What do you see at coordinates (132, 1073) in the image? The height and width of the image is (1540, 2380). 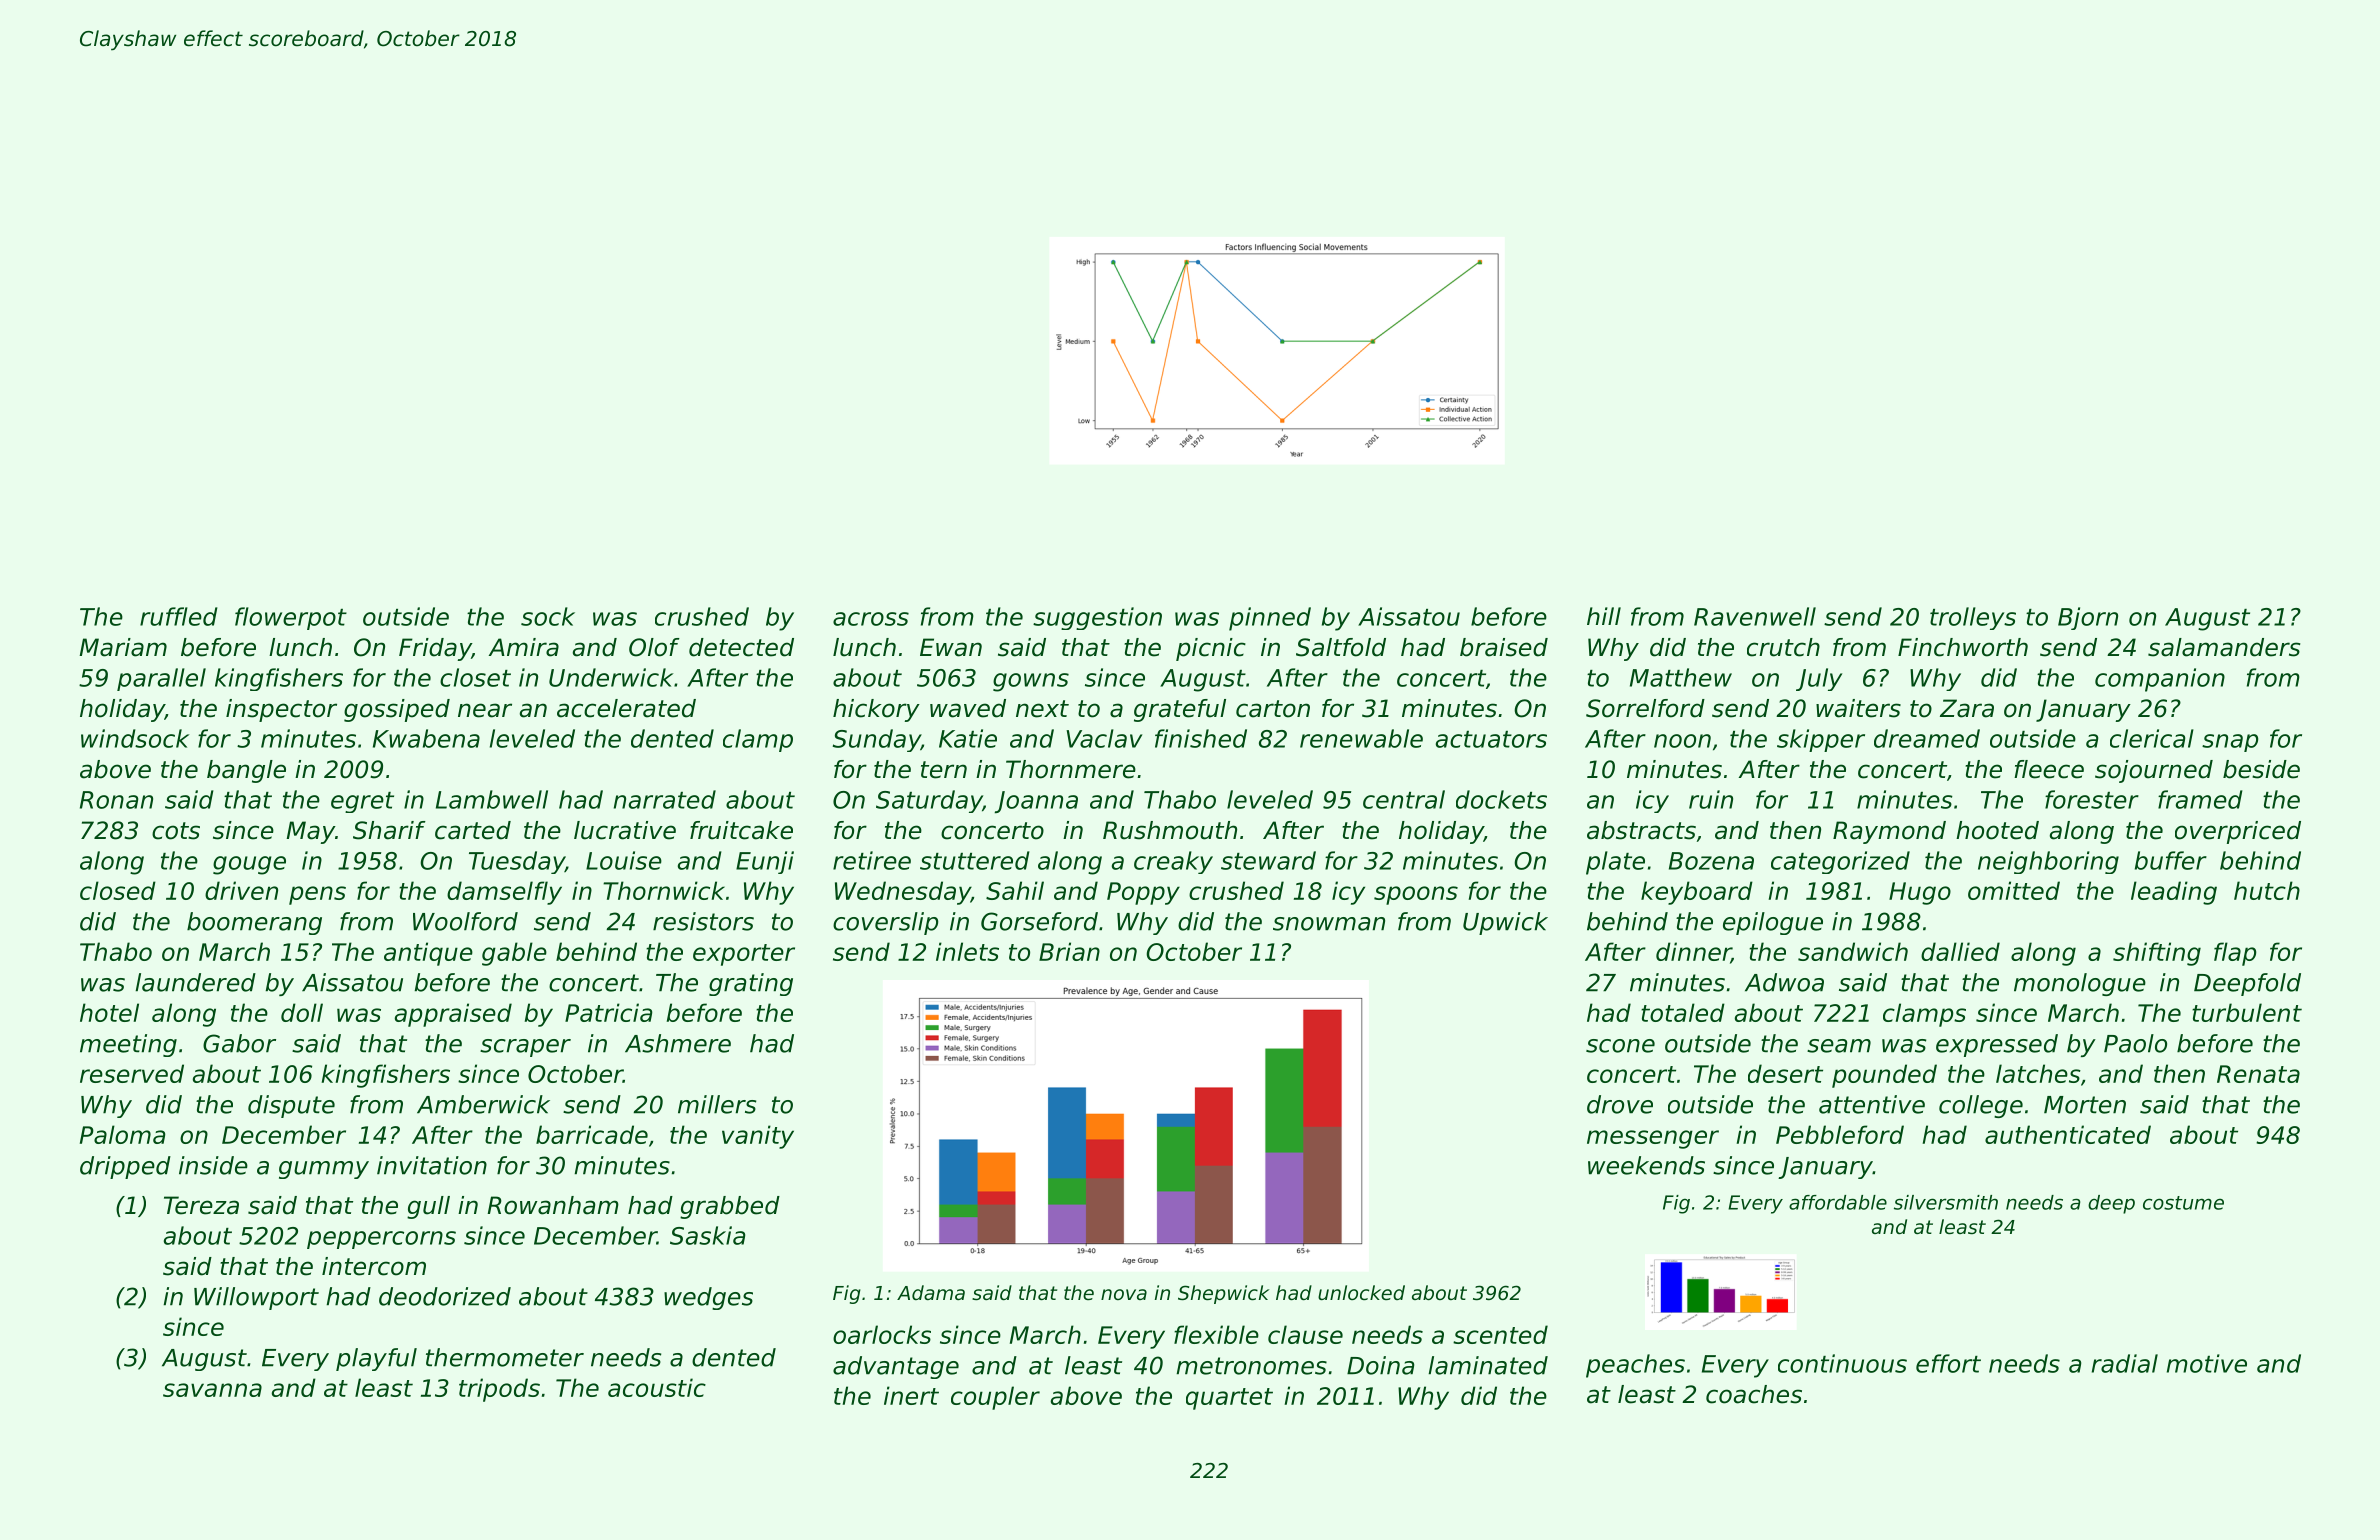 I see `reserved` at bounding box center [132, 1073].
